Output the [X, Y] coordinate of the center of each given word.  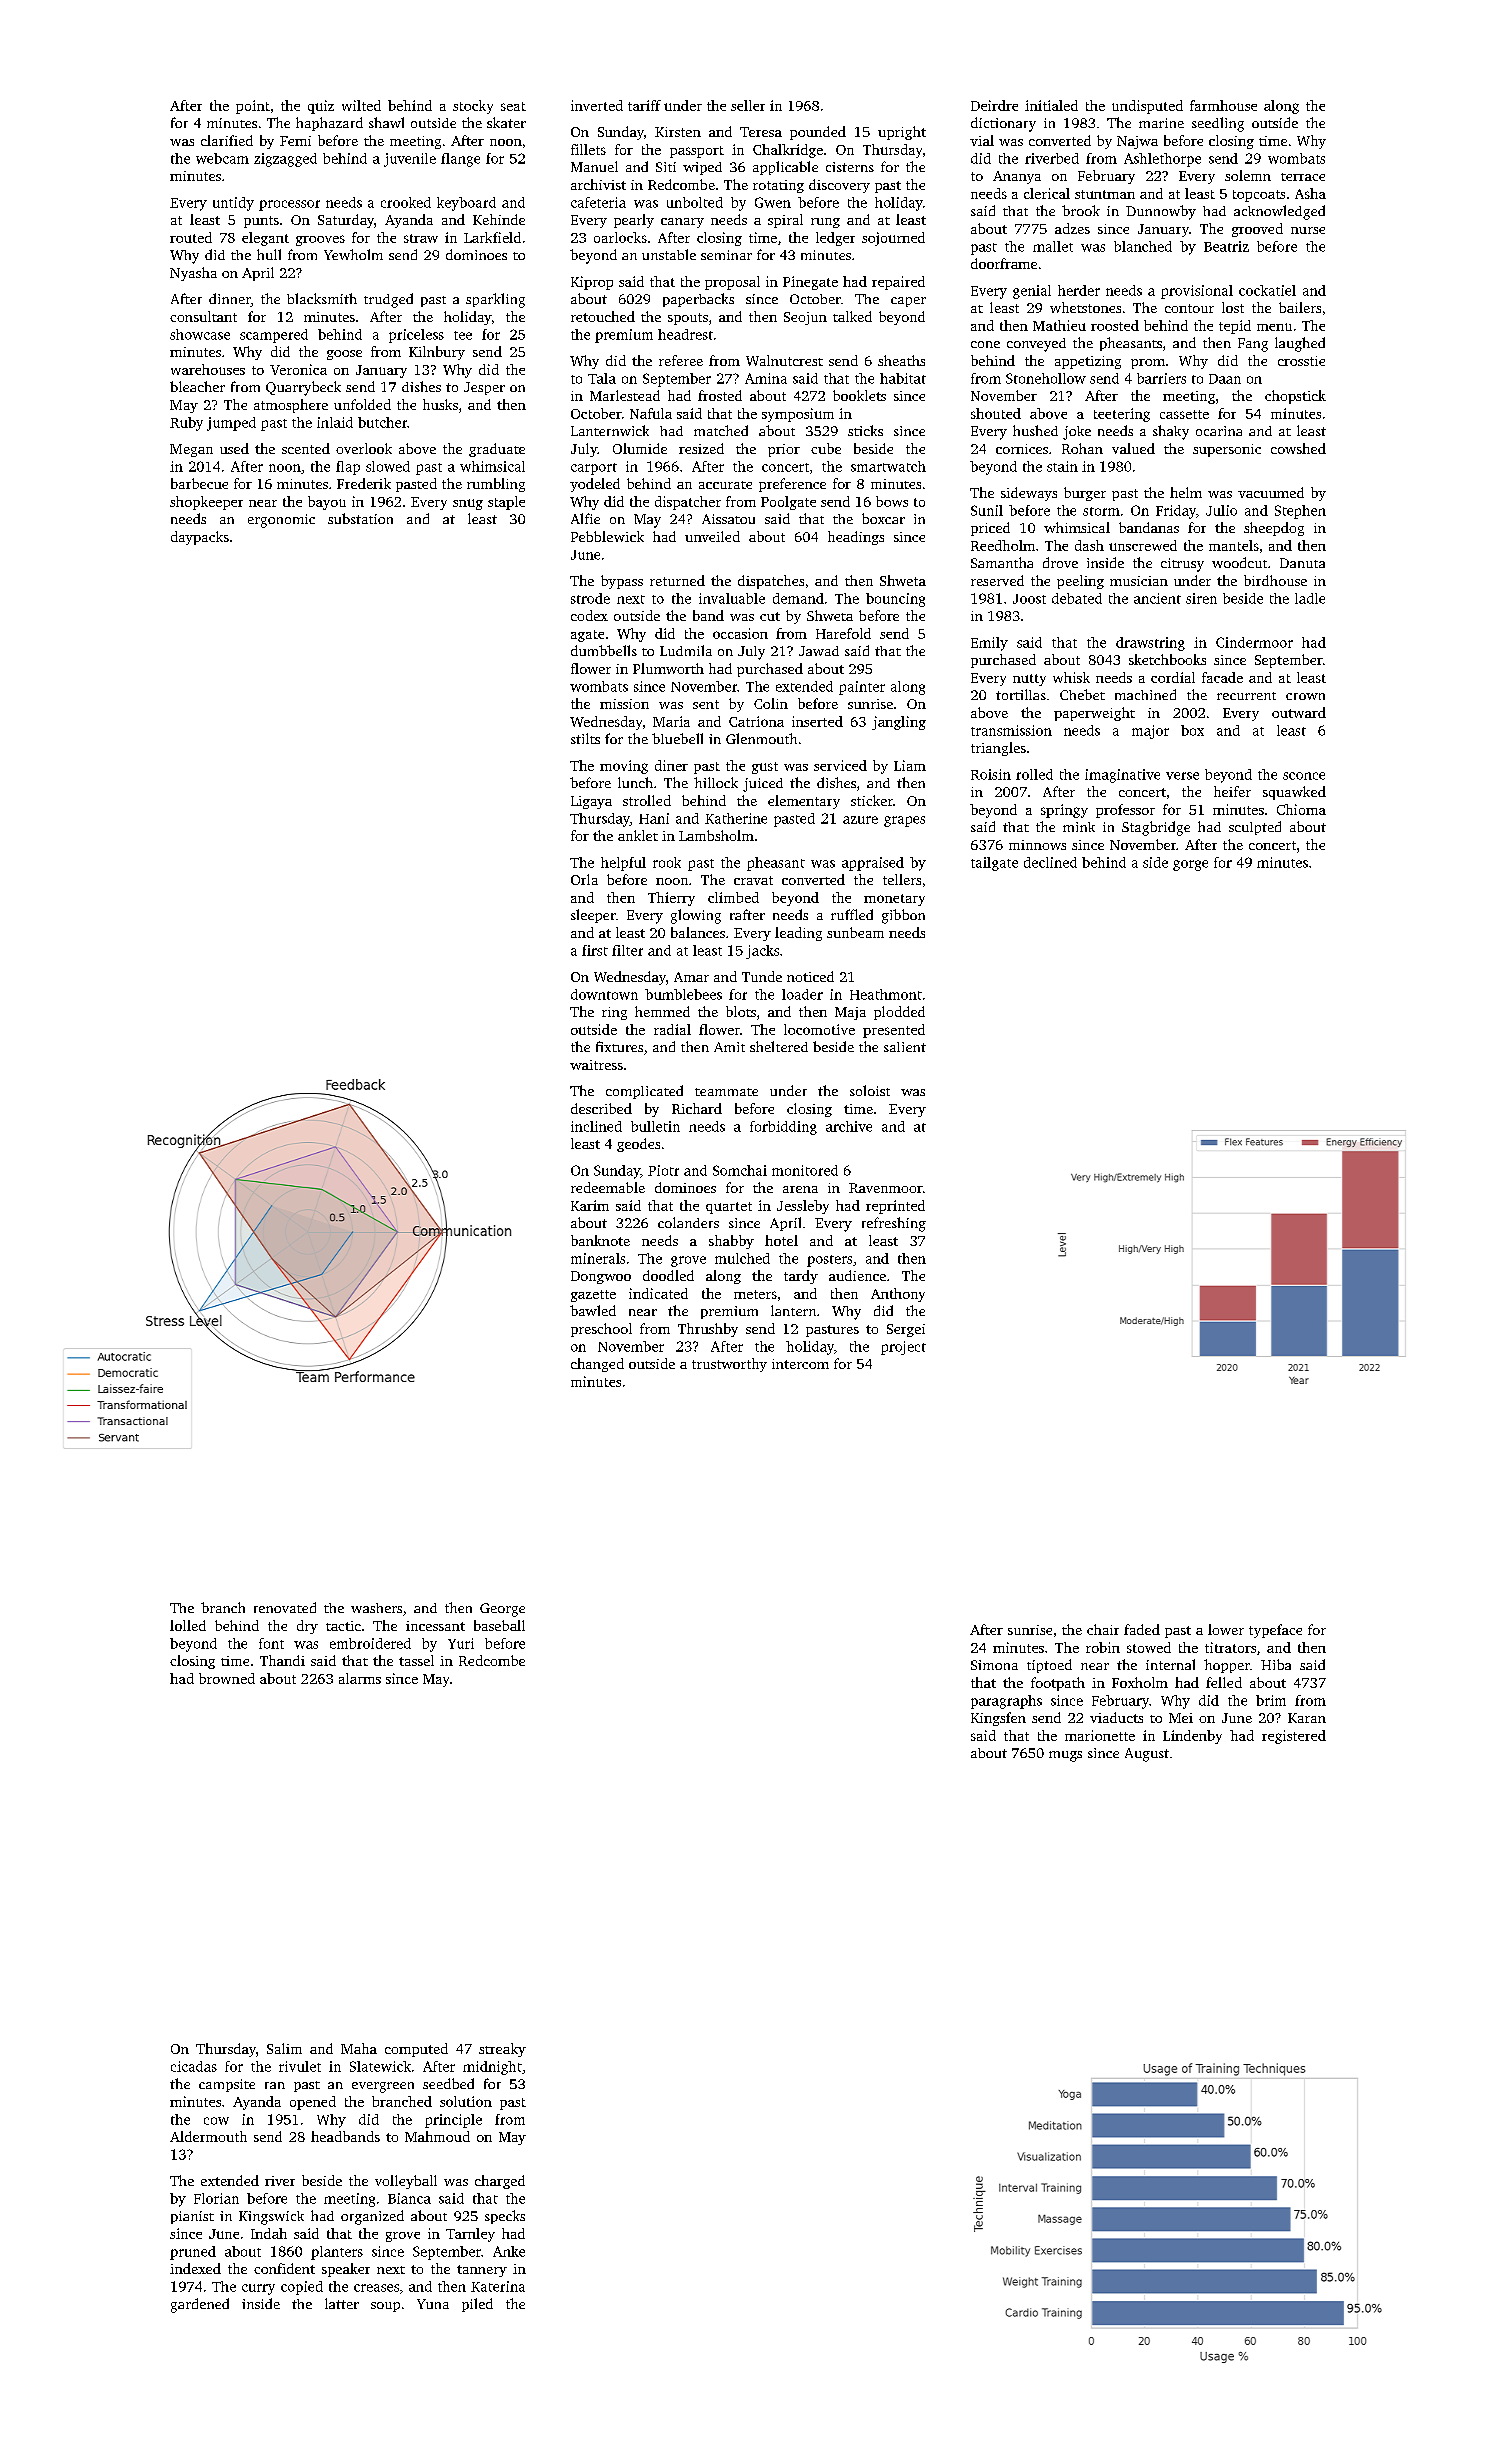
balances [698, 932]
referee [681, 360]
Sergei [906, 1330]
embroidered [370, 1643]
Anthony [898, 1295]
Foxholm [1140, 1682]
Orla [584, 879]
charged [500, 2182]
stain [1062, 466]
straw [421, 238]
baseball [499, 1625]
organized [372, 2217]
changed [597, 1365]
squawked [1294, 793]
